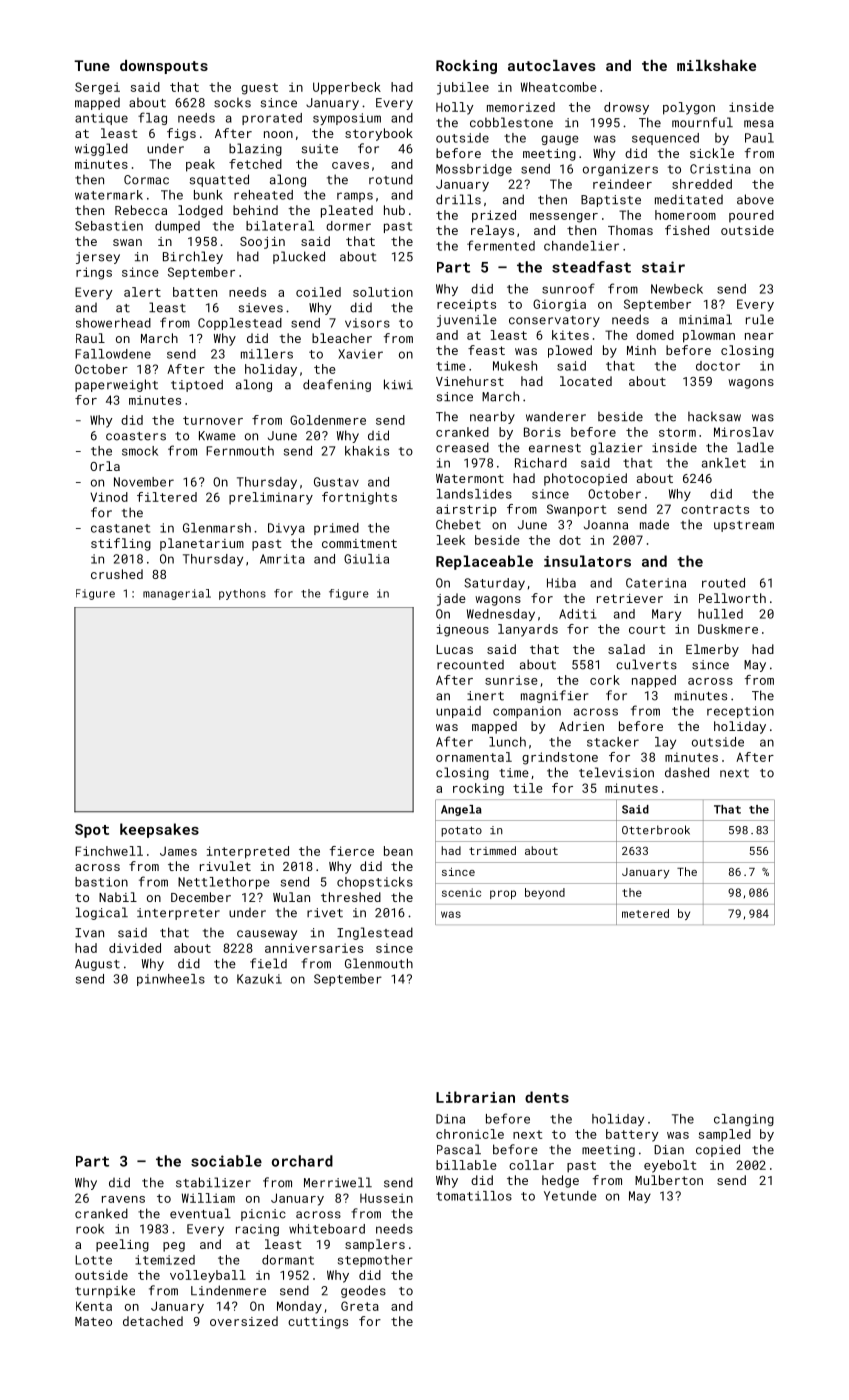 This image has height=1400, width=849. I want to click on Miroslav, so click(744, 432).
